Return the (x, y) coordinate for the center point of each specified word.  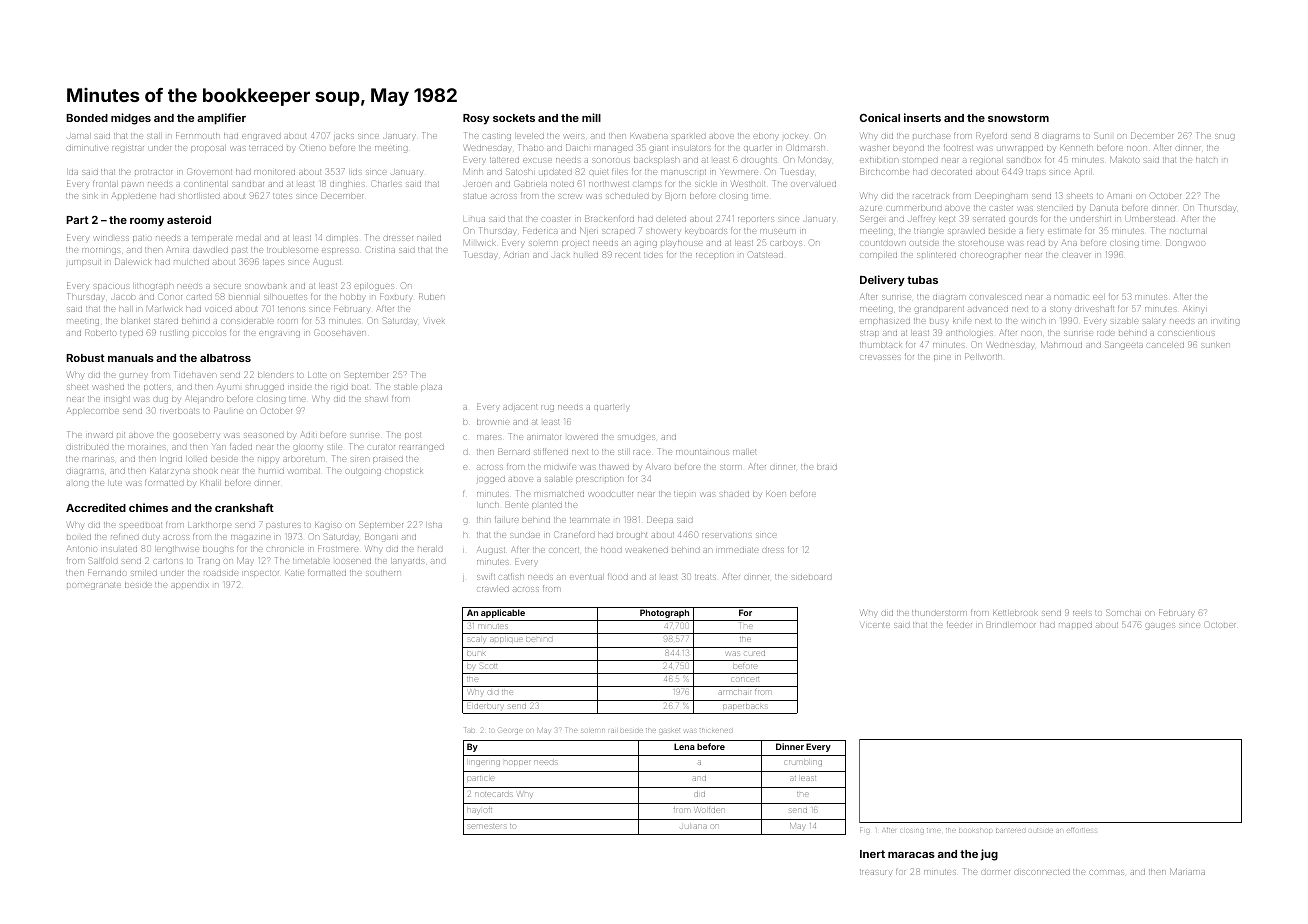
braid (827, 467)
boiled (79, 537)
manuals (131, 358)
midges (131, 119)
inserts (922, 117)
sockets (514, 118)
